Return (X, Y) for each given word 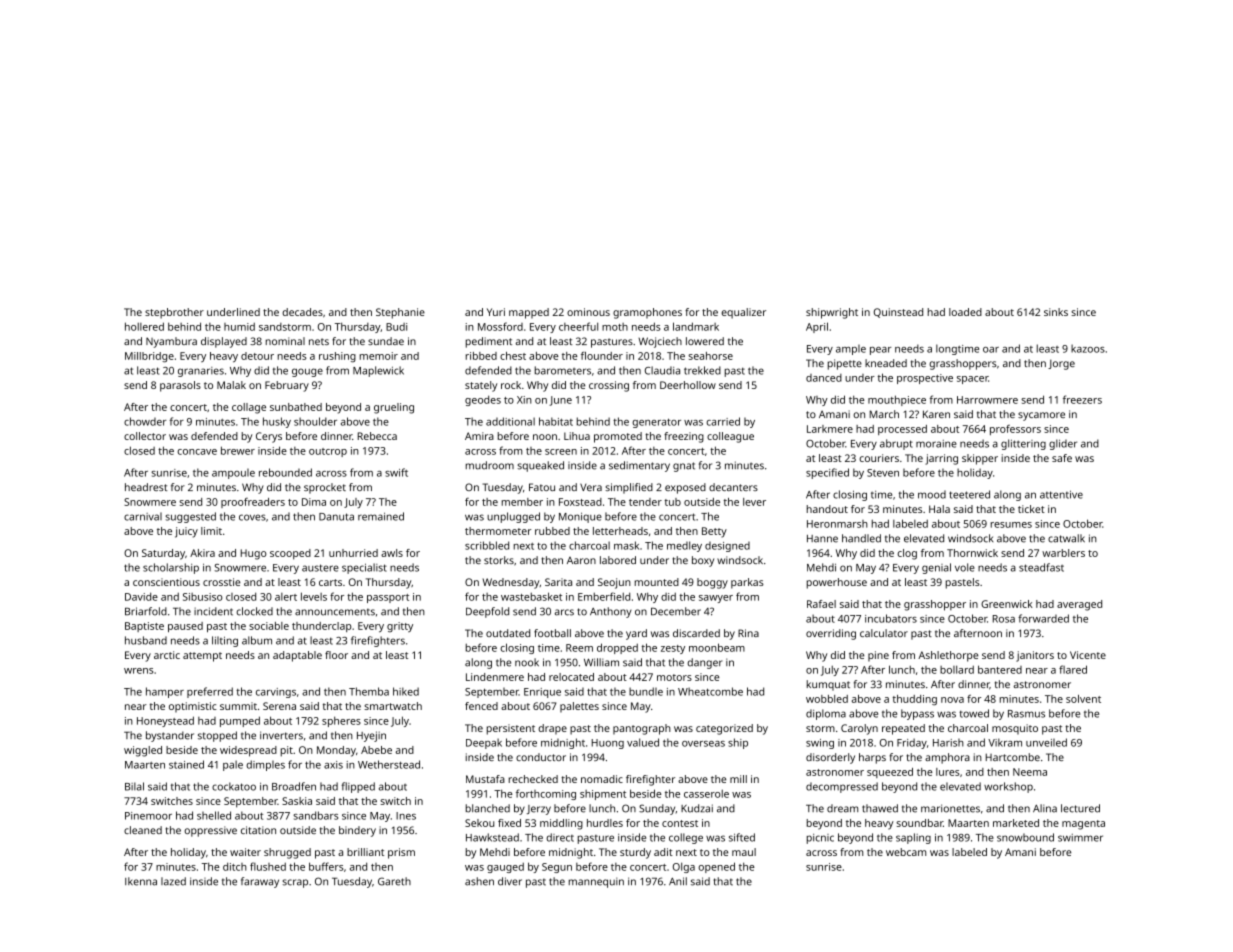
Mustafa (485, 779)
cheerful (578, 326)
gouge (307, 372)
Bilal (134, 786)
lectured (1080, 808)
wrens (138, 671)
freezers (1082, 399)
